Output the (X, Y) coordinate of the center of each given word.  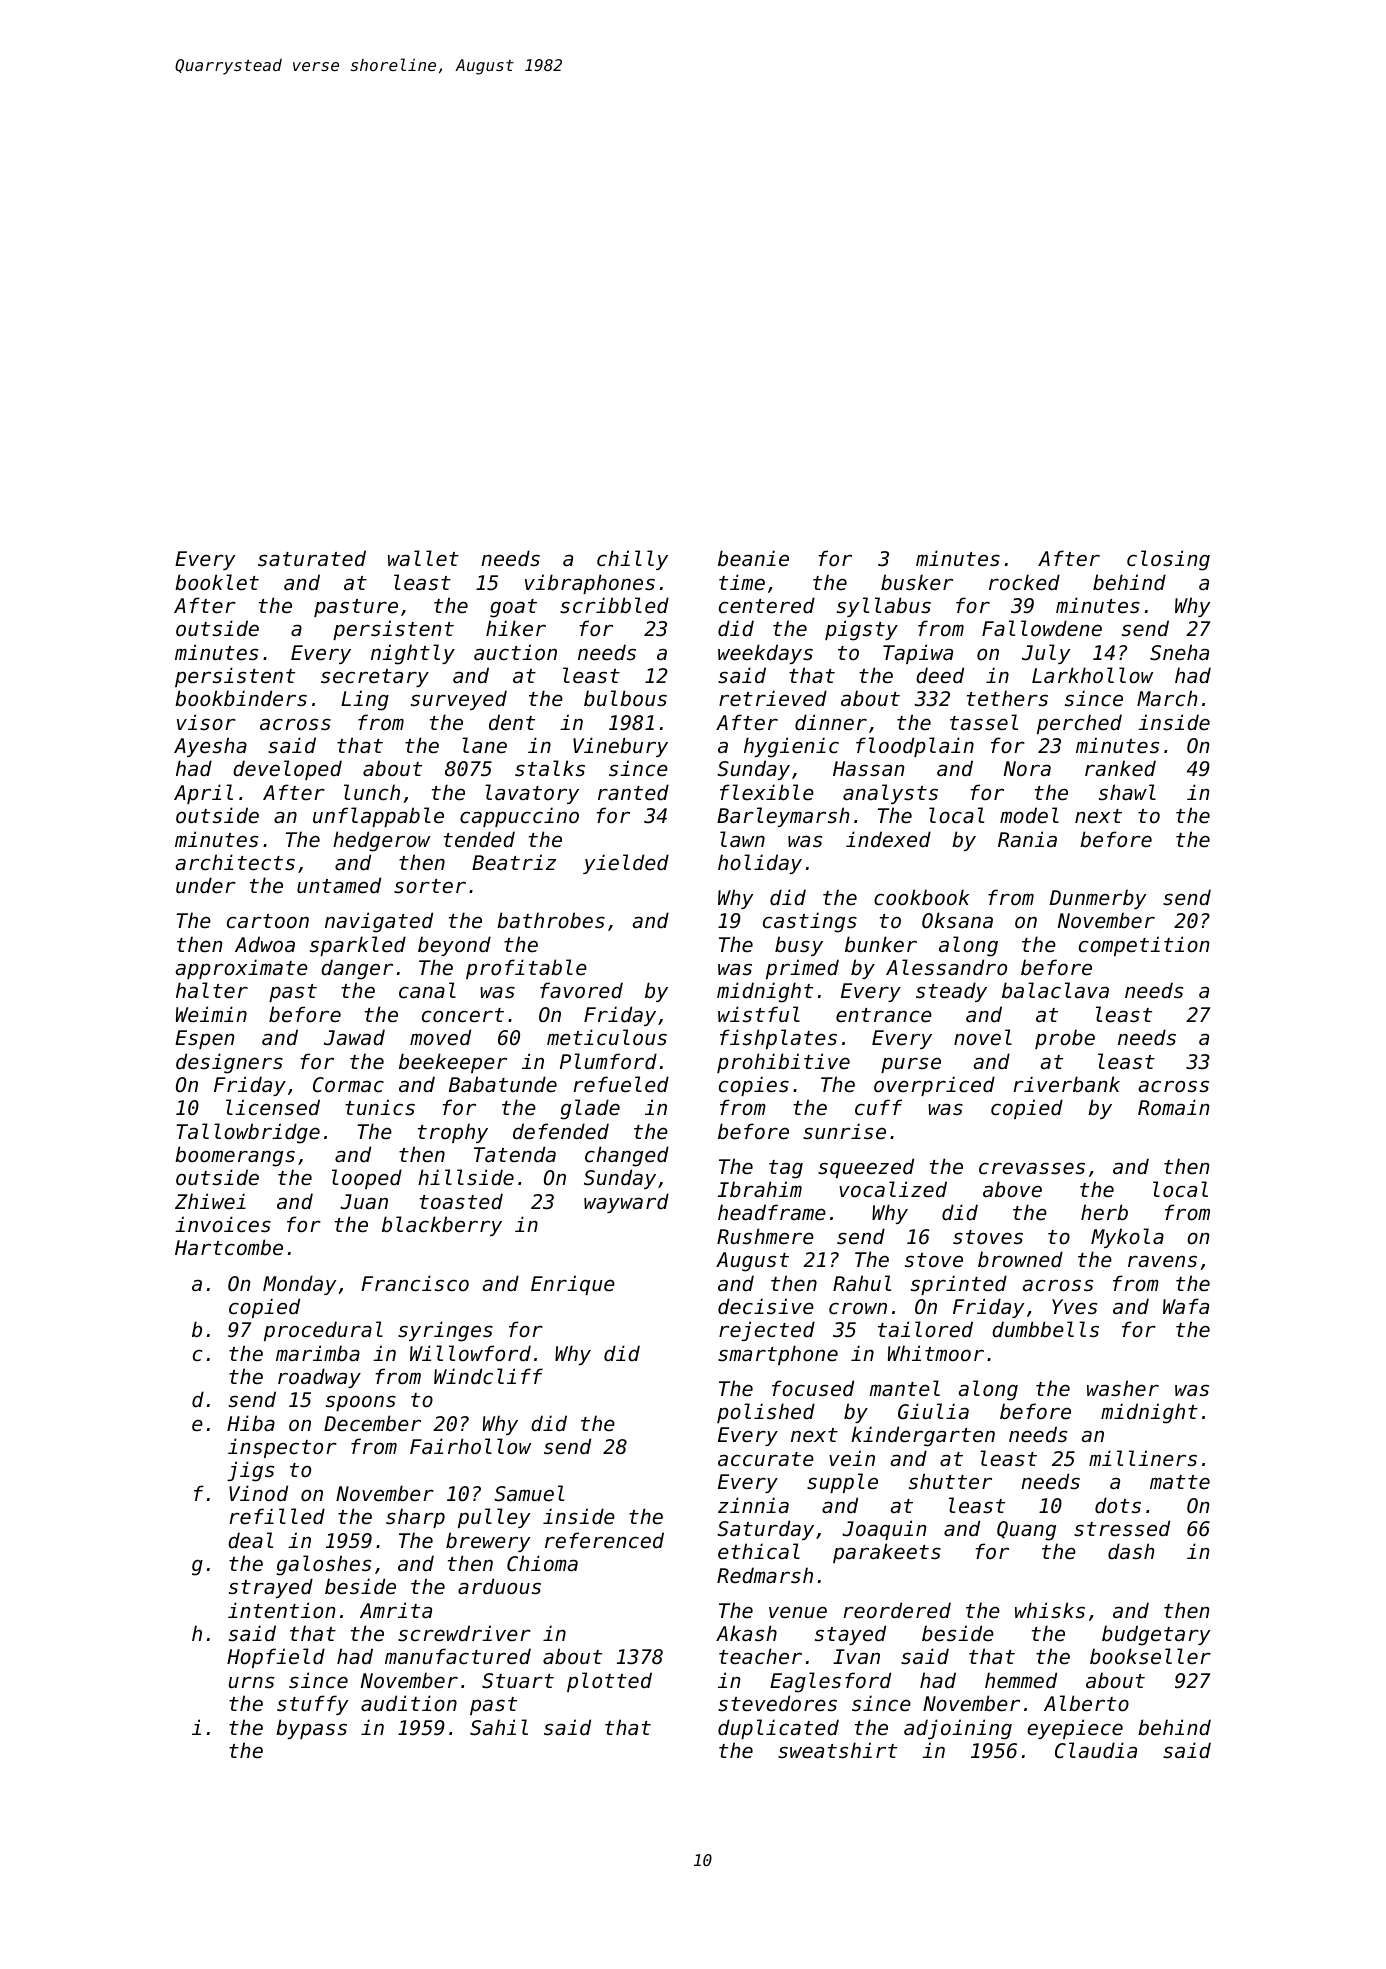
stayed (850, 1635)
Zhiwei (210, 1201)
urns (251, 1683)
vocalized (893, 1189)
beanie (753, 558)
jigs (250, 1471)
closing (1168, 560)
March (1167, 698)
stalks (550, 768)
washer (1123, 1388)
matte (1180, 1482)
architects (235, 862)
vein (852, 1458)
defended (561, 1131)
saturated (312, 558)
